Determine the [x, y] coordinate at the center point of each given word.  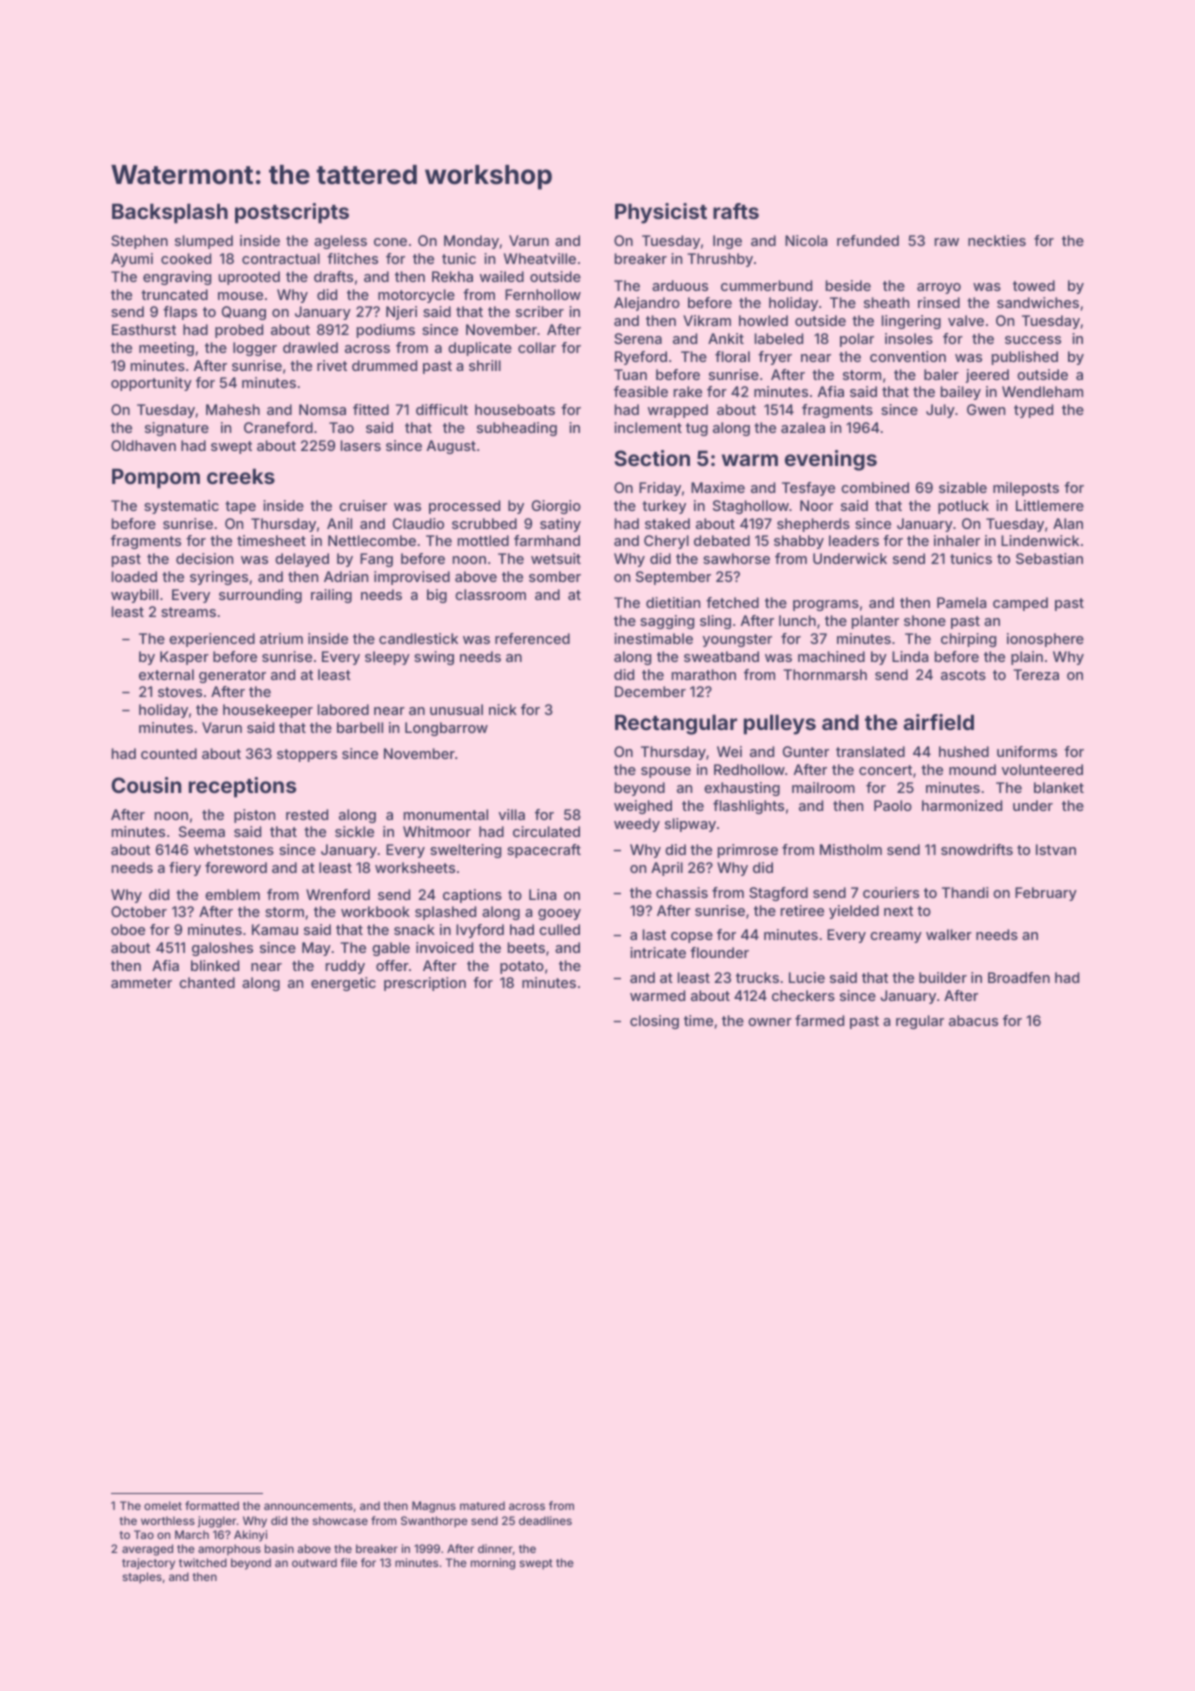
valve [966, 320]
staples [142, 1578]
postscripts [292, 213]
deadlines [545, 1520]
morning [493, 1564]
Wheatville [540, 258]
